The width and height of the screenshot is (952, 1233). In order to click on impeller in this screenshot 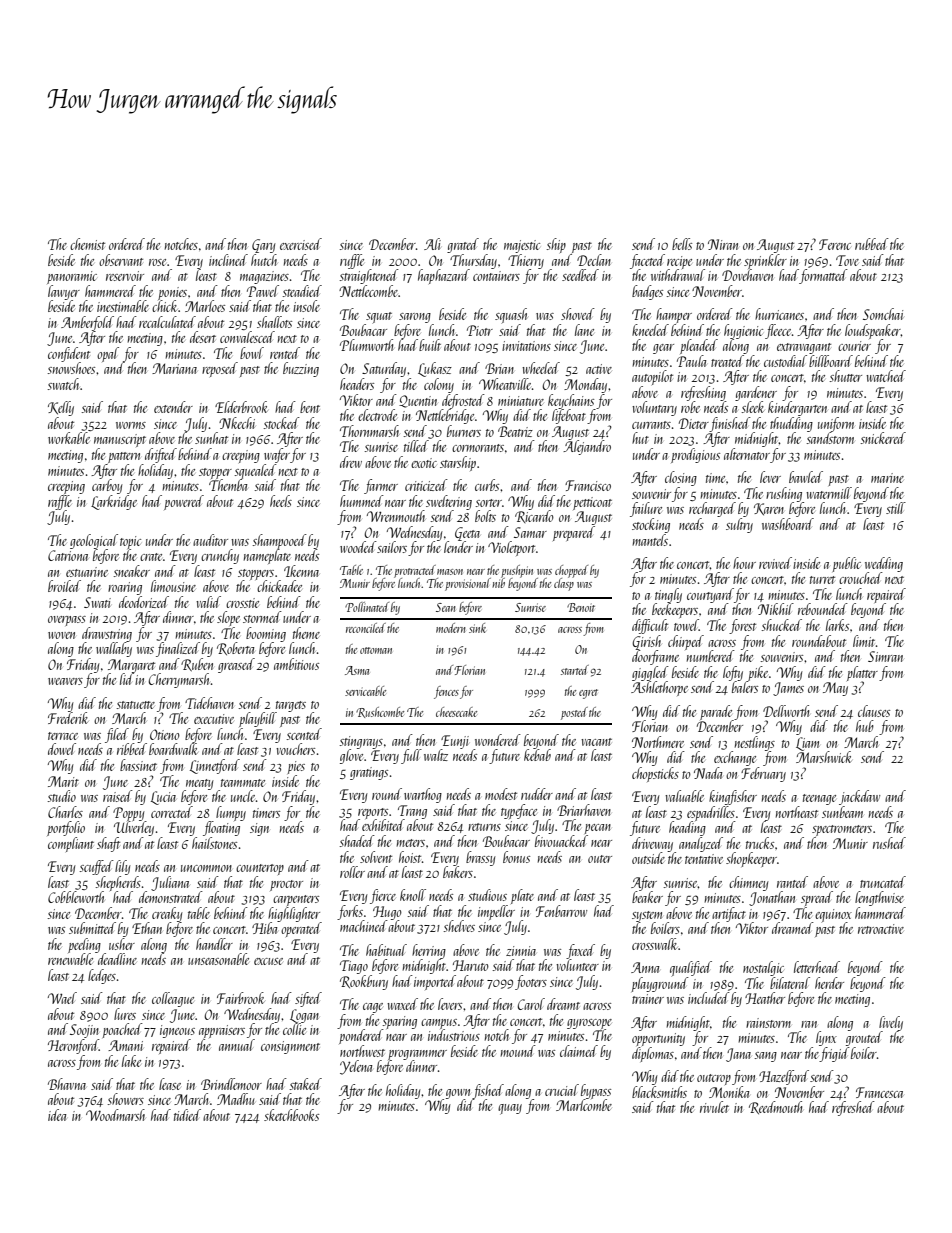, I will do `click(496, 912)`.
